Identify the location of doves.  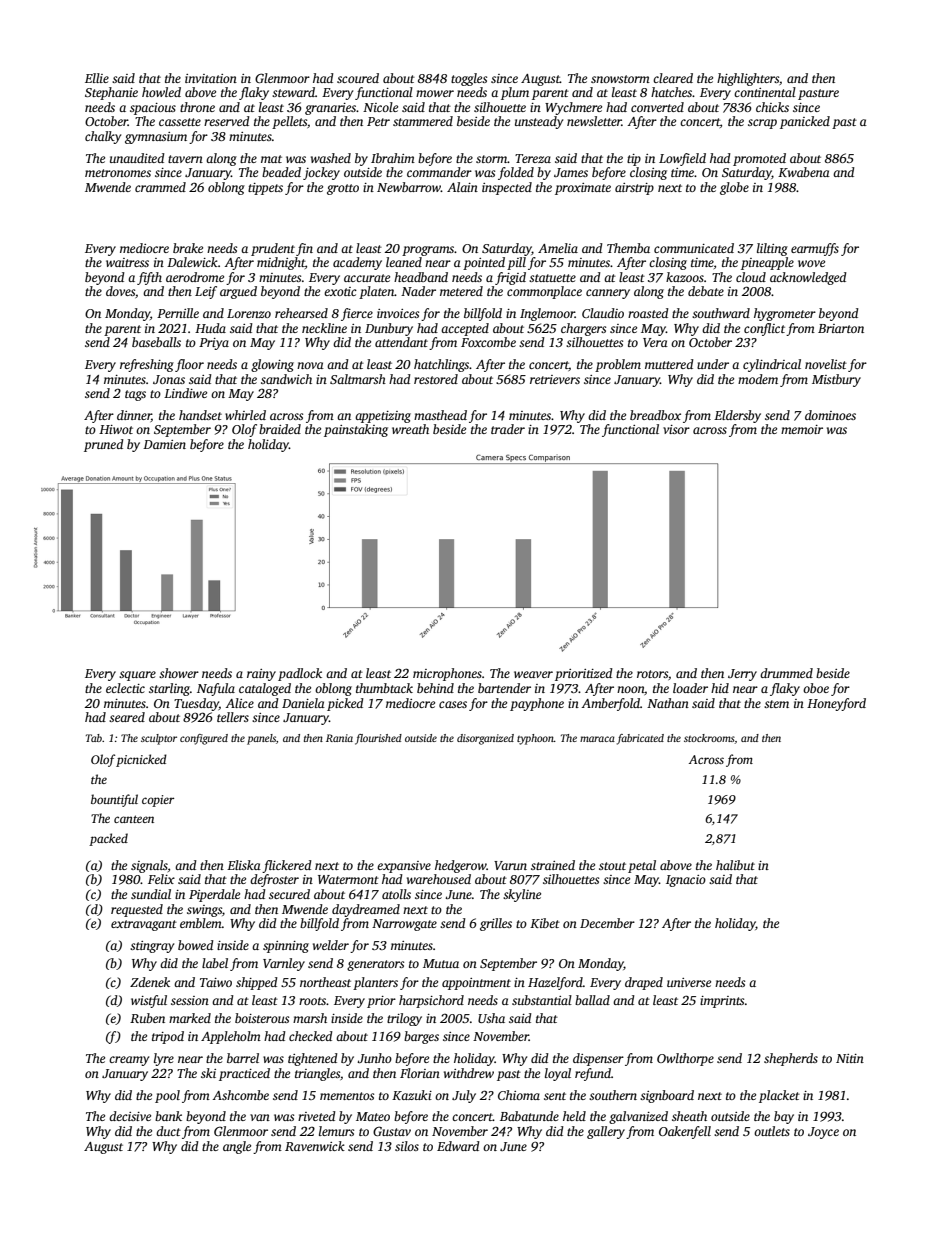
(120, 291).
